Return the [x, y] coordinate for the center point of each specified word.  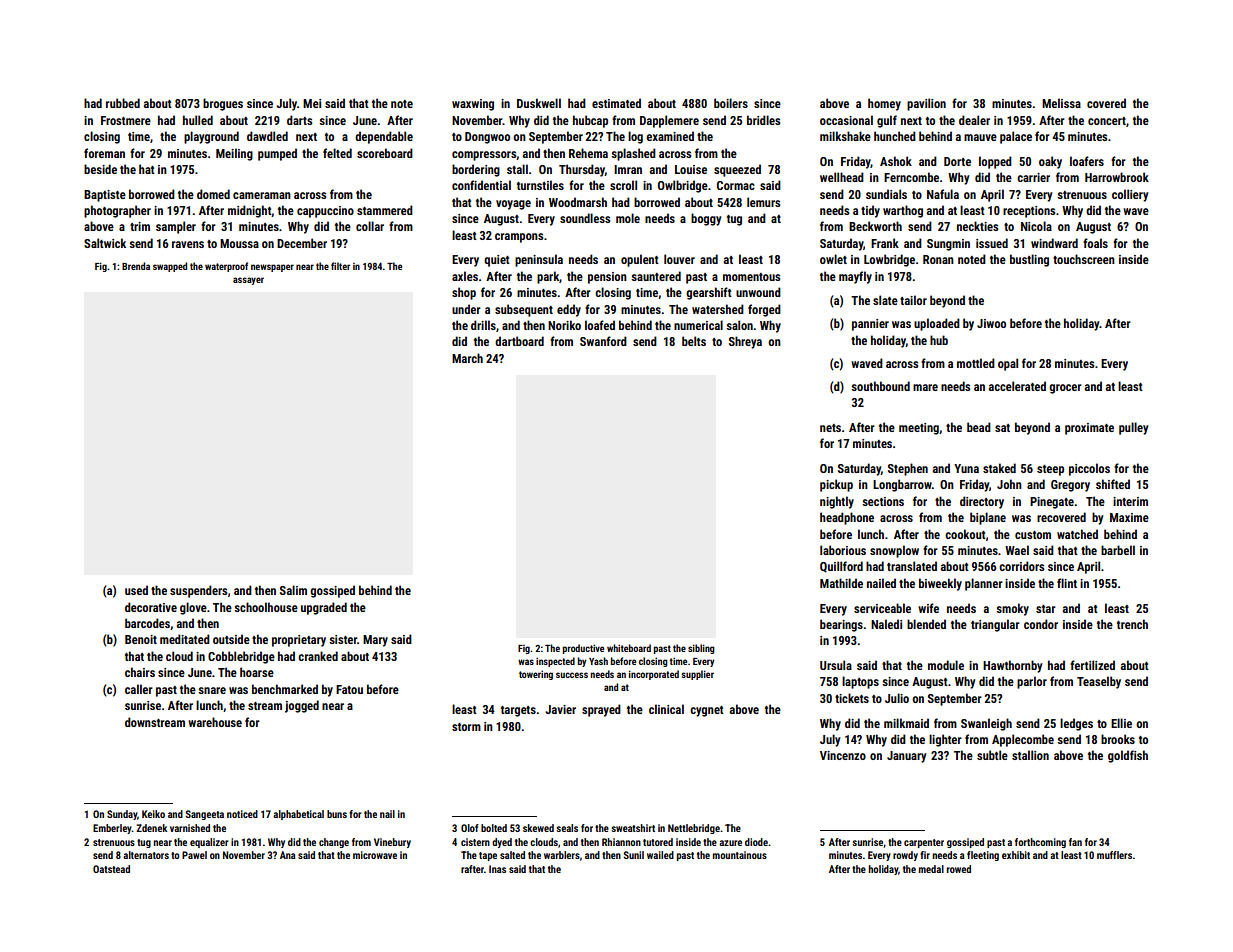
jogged [302, 706]
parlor [1032, 682]
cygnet [707, 711]
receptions [1029, 212]
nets [830, 428]
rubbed [123, 103]
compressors [484, 156]
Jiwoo [991, 323]
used [136, 590]
